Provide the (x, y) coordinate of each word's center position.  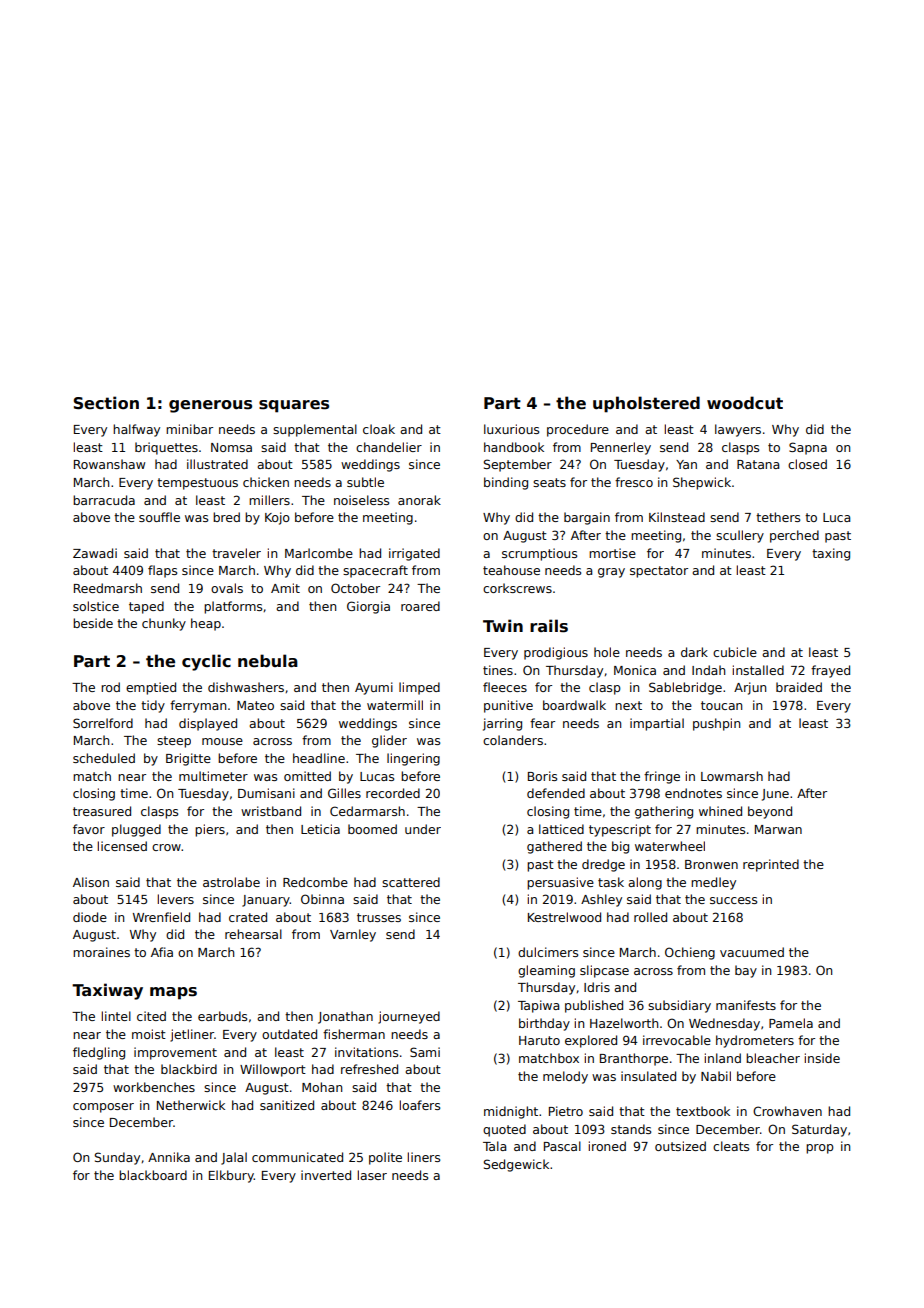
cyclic (206, 662)
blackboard (153, 1175)
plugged (136, 830)
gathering (664, 812)
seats (549, 482)
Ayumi (374, 688)
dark (694, 652)
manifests (746, 1005)
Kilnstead (677, 517)
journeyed (409, 1017)
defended (556, 793)
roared (420, 606)
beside (93, 623)
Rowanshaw (109, 464)
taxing (831, 554)
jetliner (192, 1035)
